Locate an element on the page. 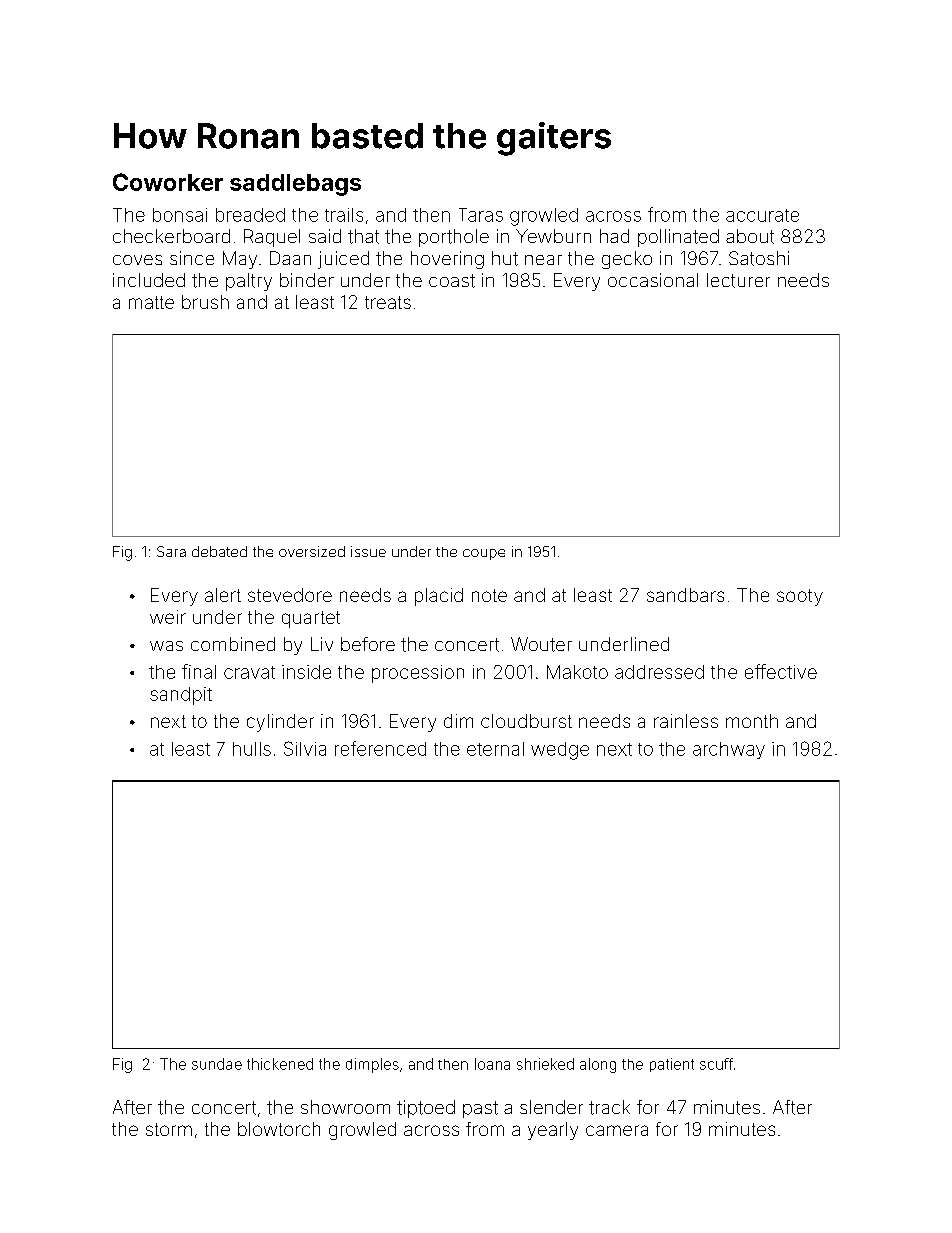  included is located at coordinates (149, 280).
